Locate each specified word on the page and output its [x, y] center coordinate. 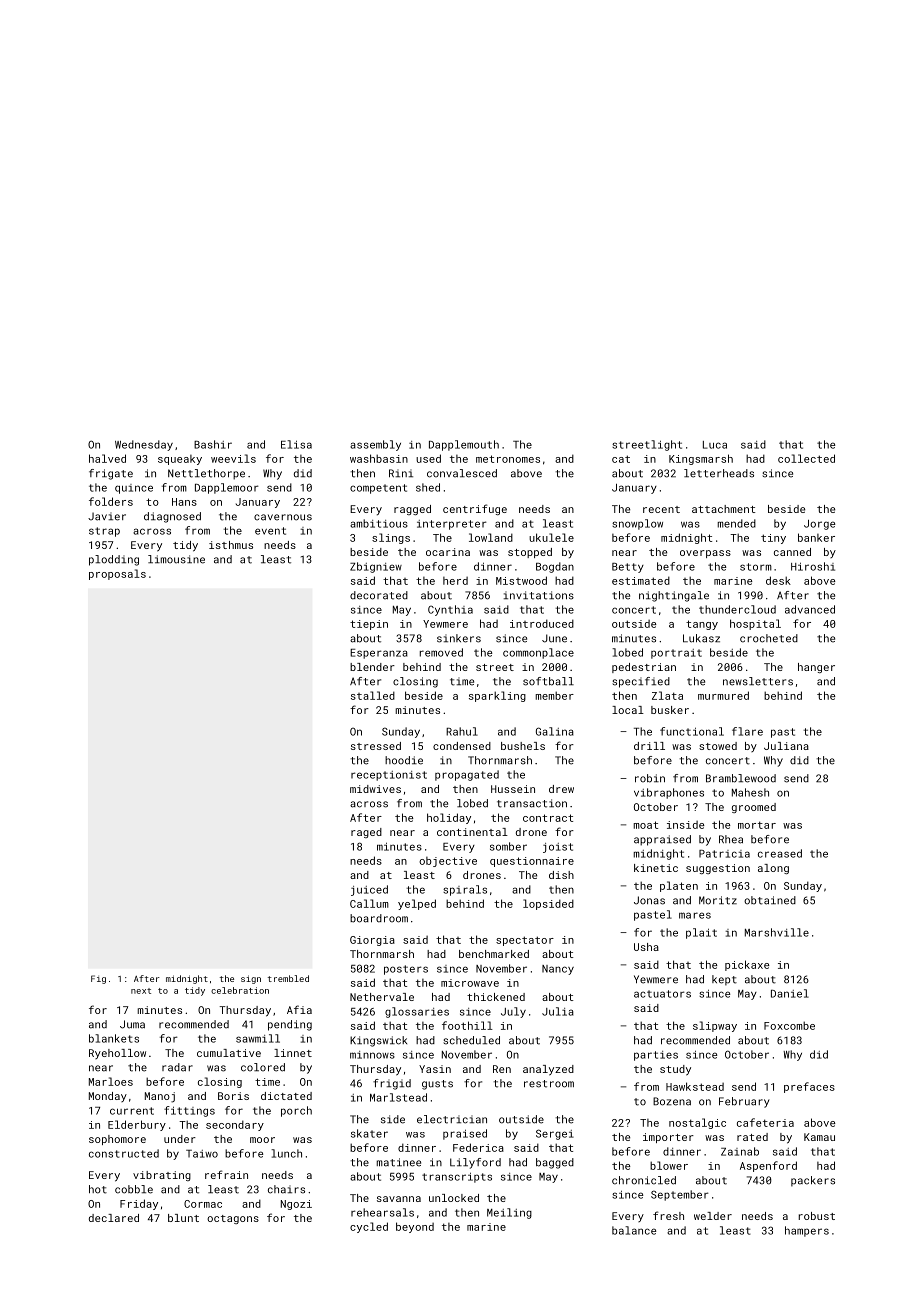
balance [634, 1230]
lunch [286, 1153]
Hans [184, 502]
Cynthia [450, 610]
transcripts [457, 1177]
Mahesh [750, 792]
